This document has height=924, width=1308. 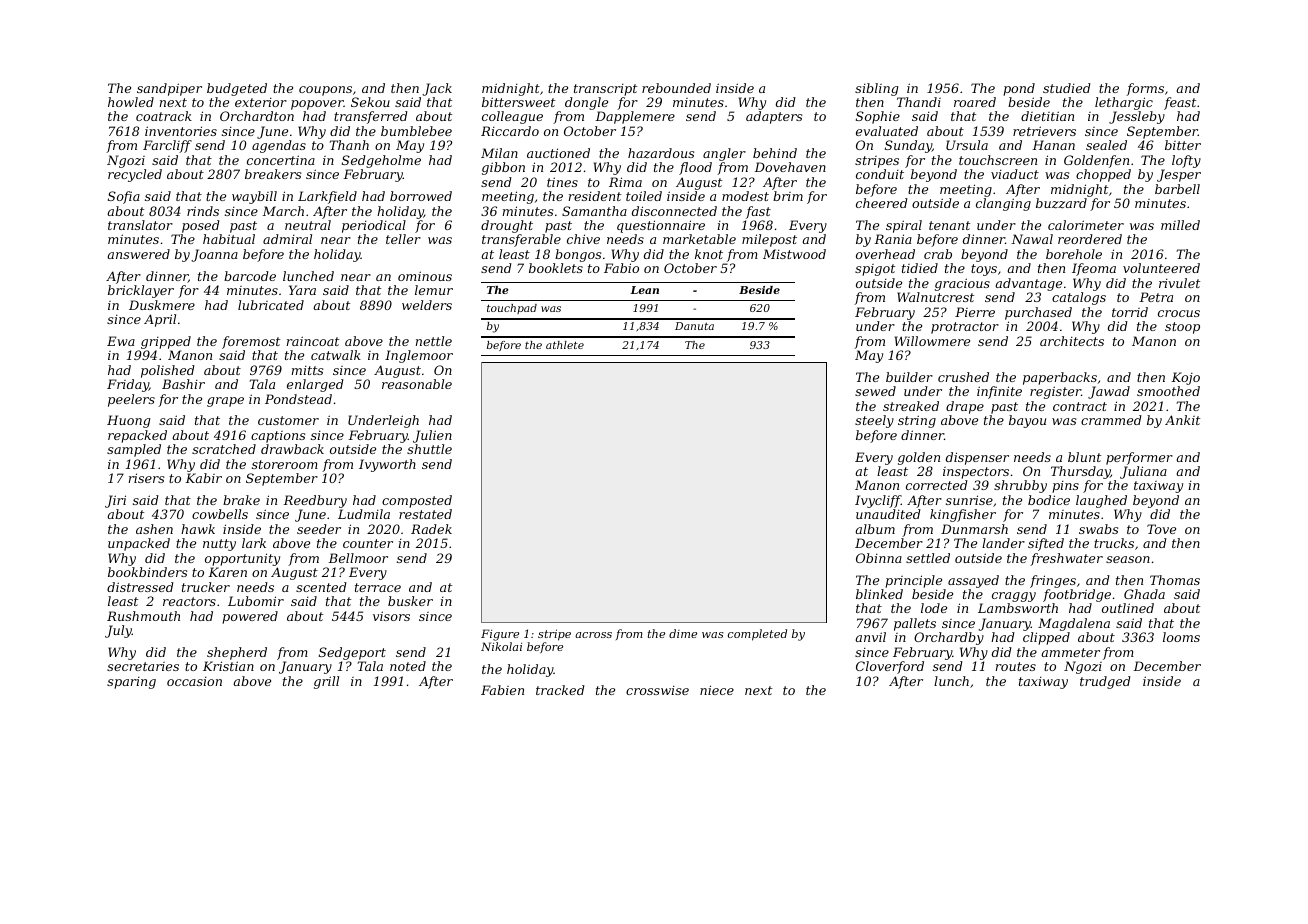 I want to click on milled, so click(x=1180, y=225).
